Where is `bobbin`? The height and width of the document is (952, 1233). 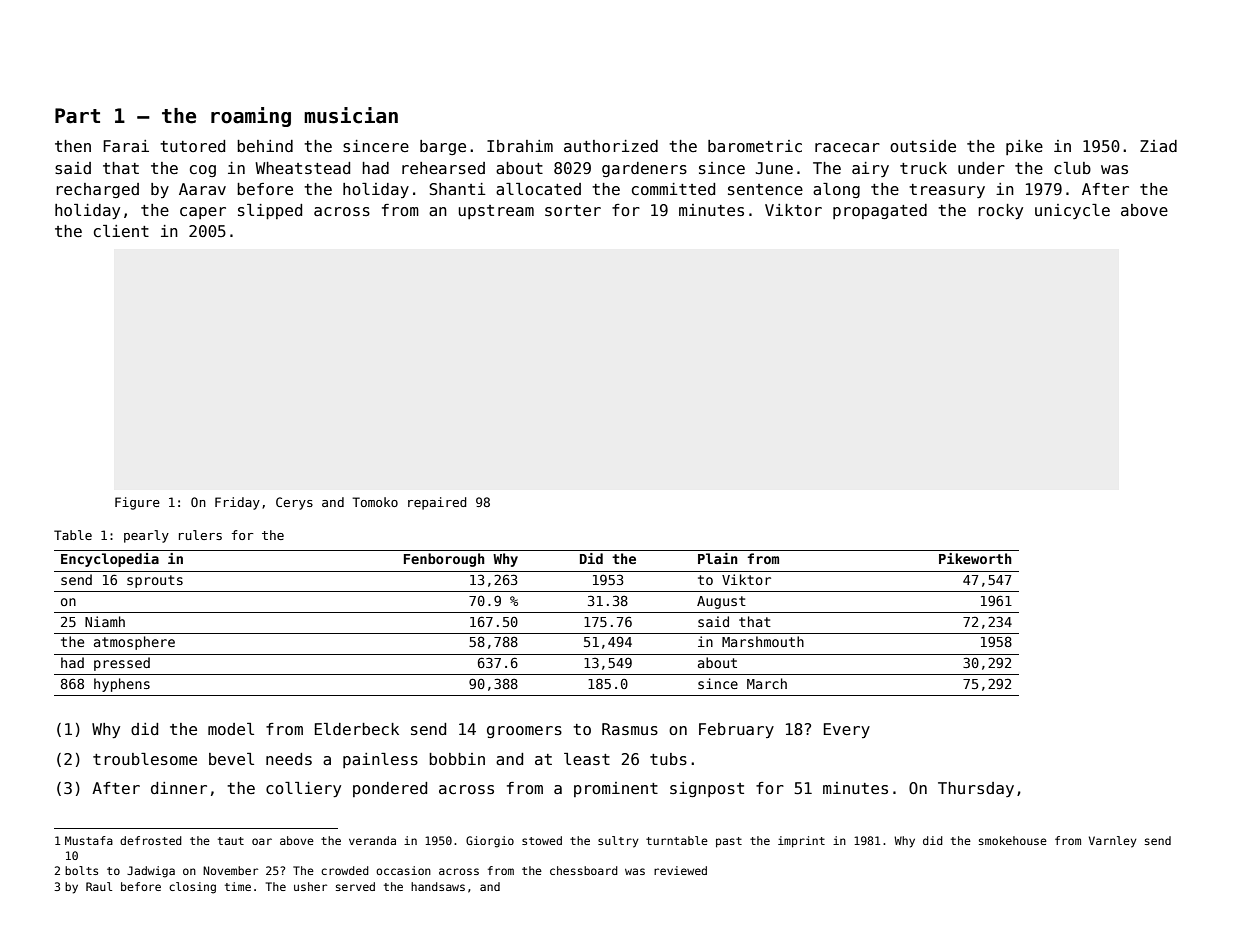 bobbin is located at coordinates (457, 759).
